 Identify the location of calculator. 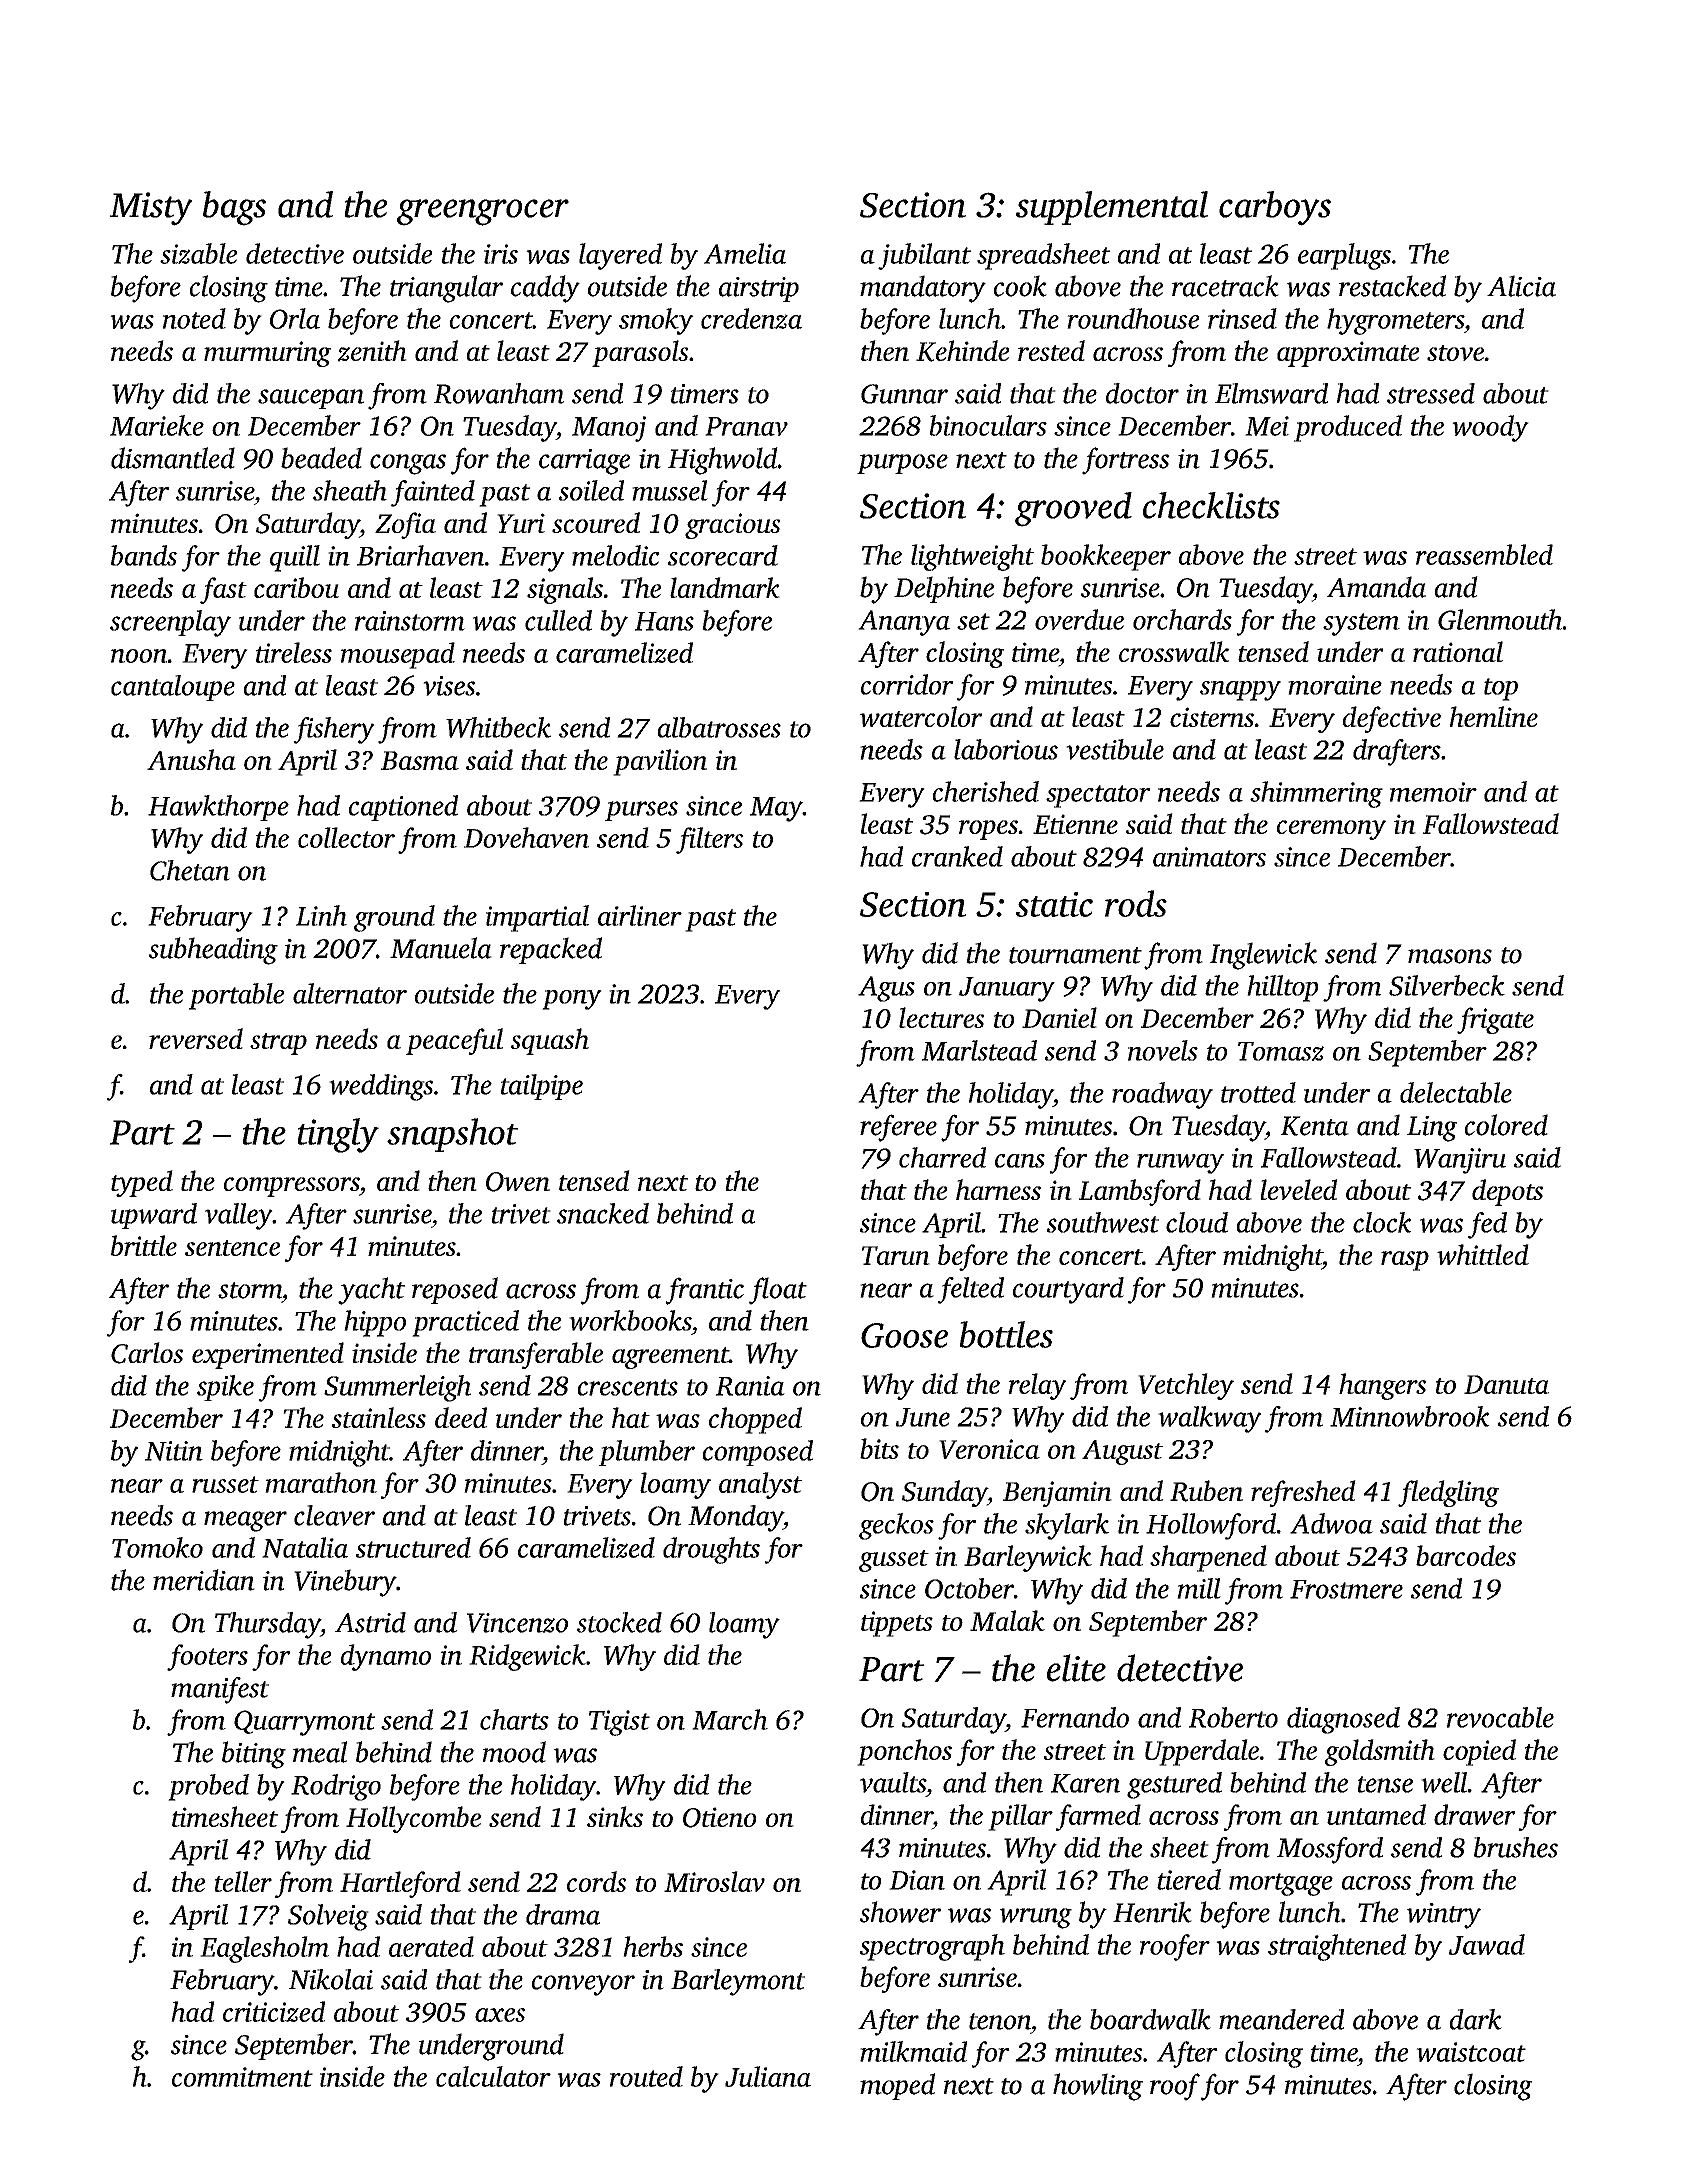
(493, 2076).
